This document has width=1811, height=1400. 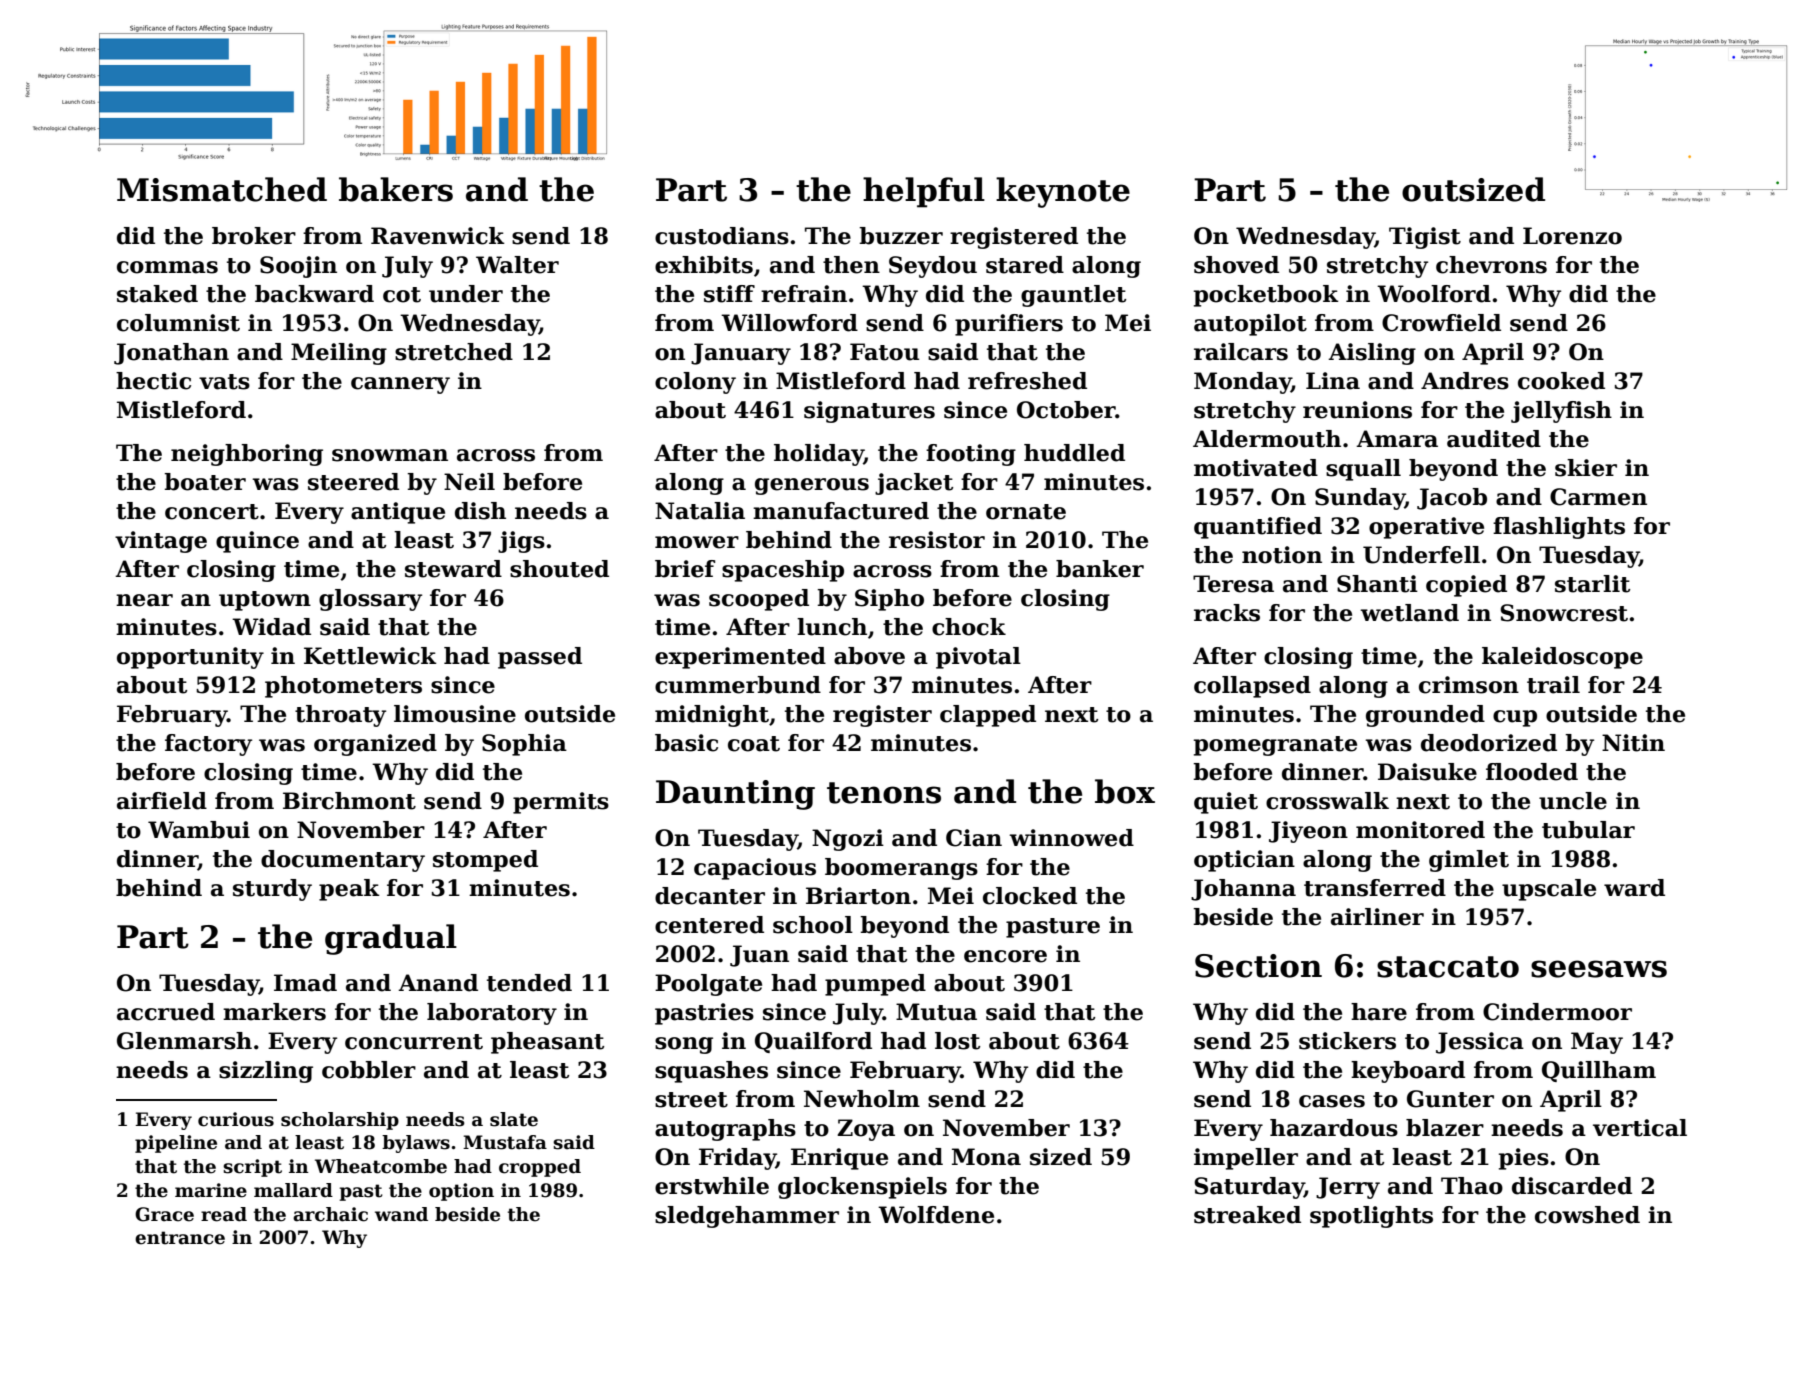 What do you see at coordinates (180, 1238) in the document?
I see `entrance` at bounding box center [180, 1238].
